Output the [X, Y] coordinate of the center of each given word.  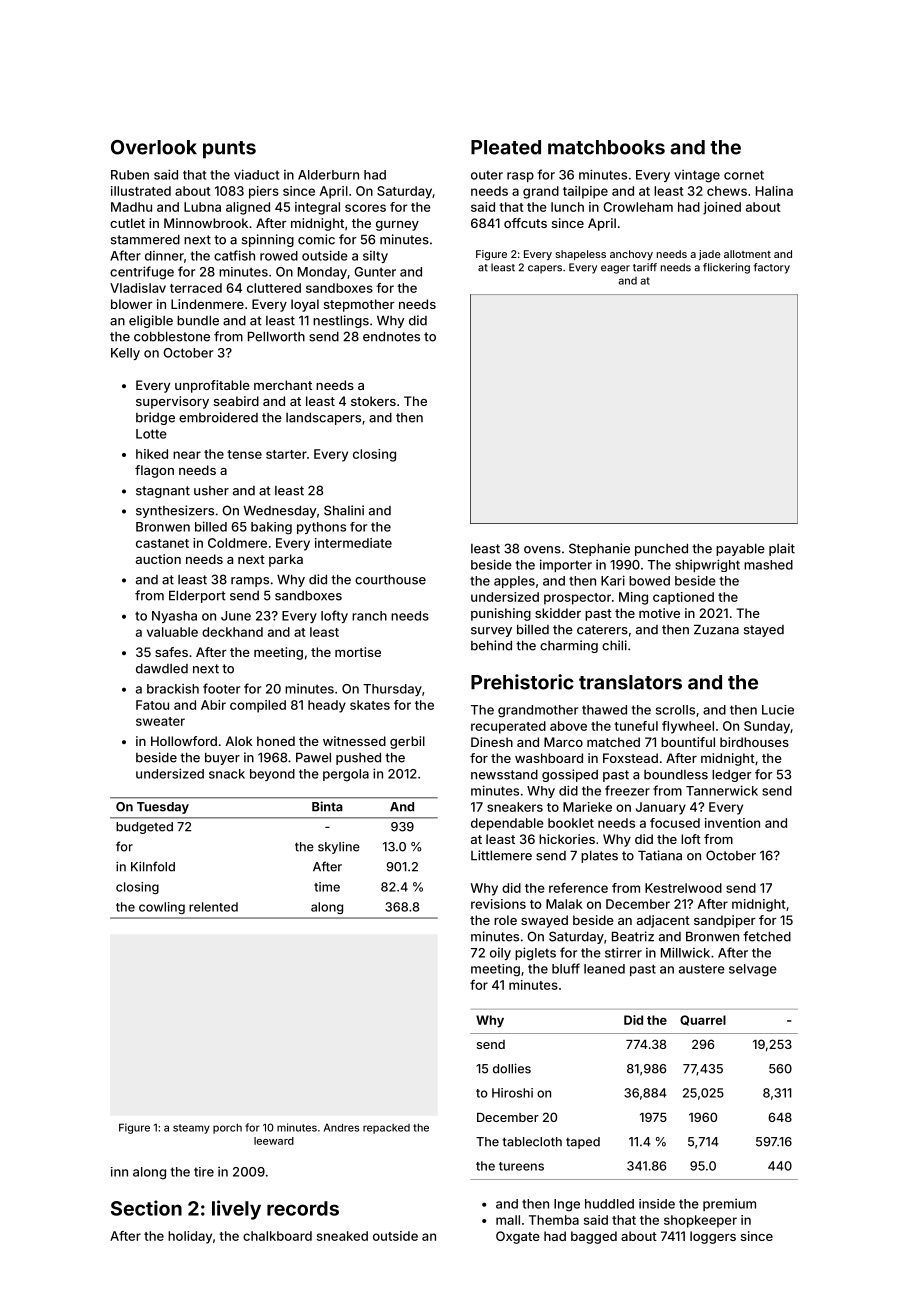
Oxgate [518, 1237]
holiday [190, 1237]
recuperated [508, 727]
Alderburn [328, 175]
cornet [744, 175]
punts [229, 150]
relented [213, 907]
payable [740, 549]
